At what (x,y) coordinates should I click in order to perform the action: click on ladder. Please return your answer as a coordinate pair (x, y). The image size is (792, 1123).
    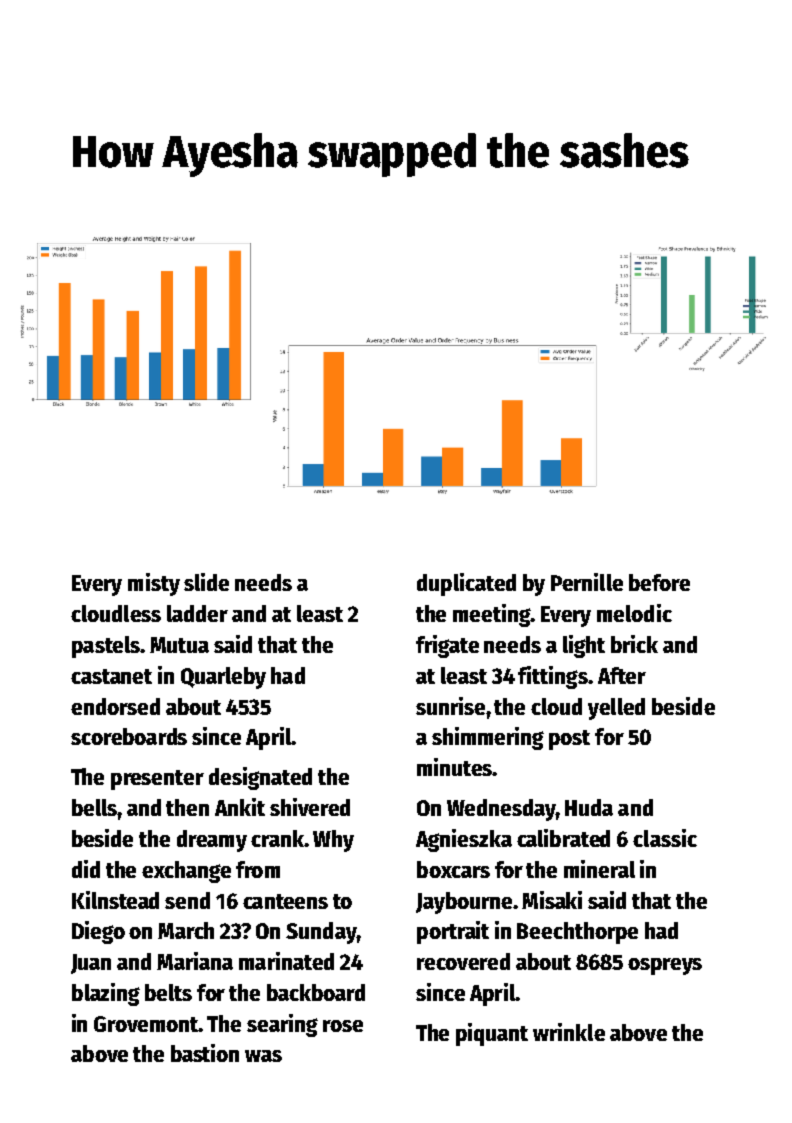
    Looking at the image, I should click on (197, 613).
